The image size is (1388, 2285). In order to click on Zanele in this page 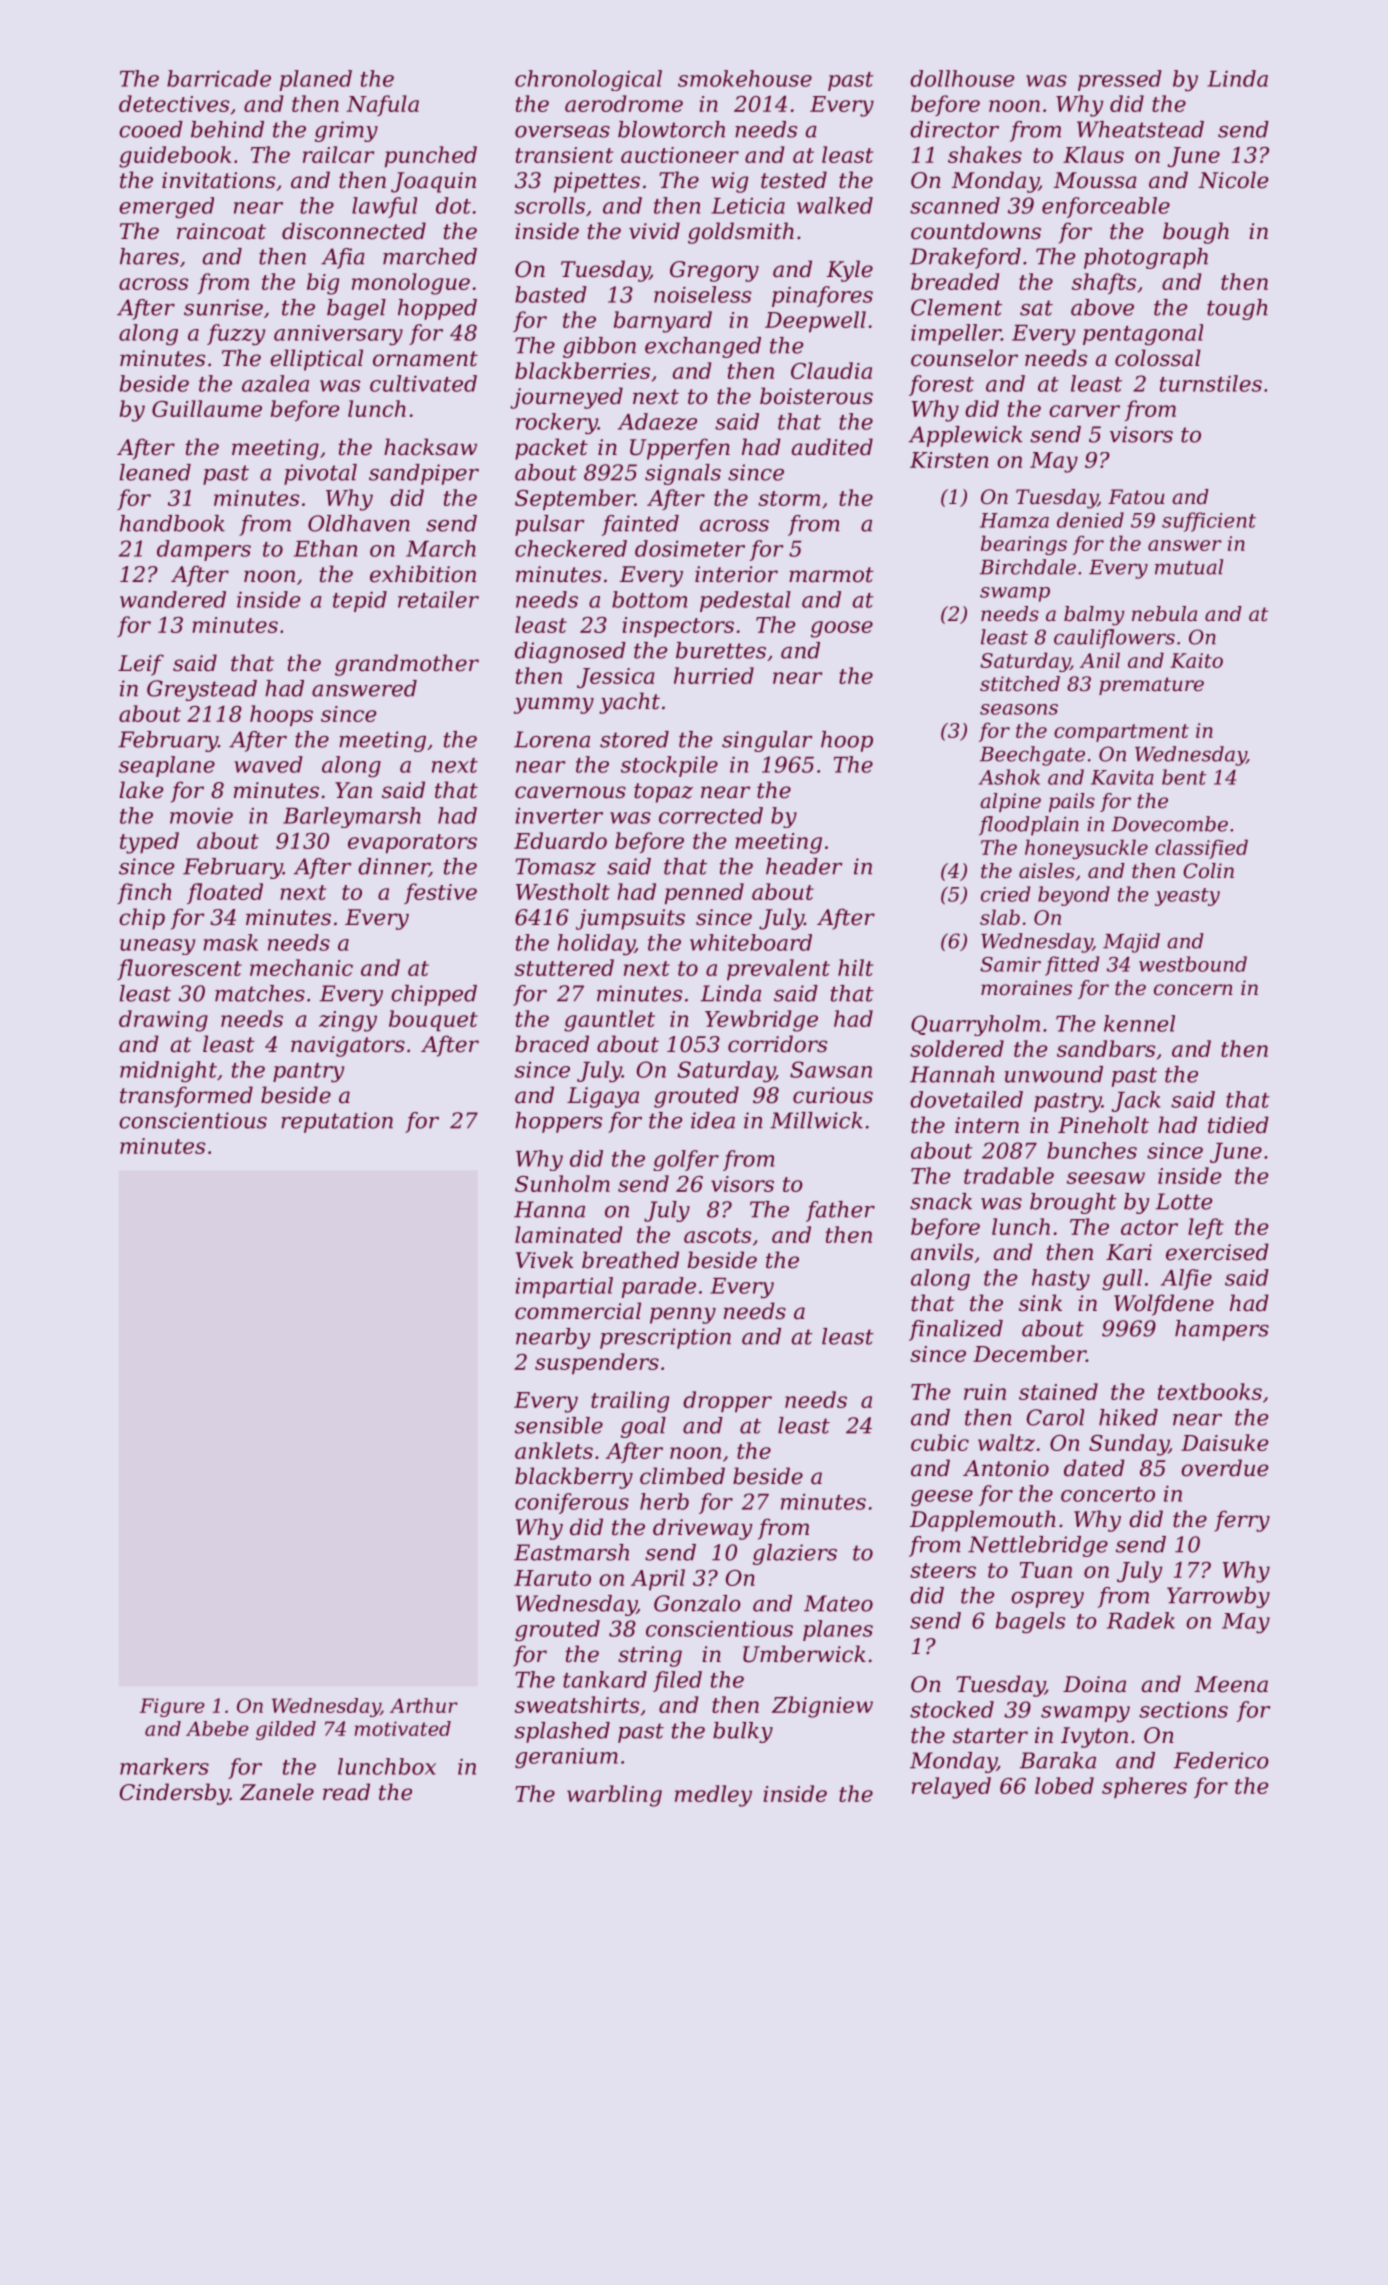, I will do `click(277, 1792)`.
